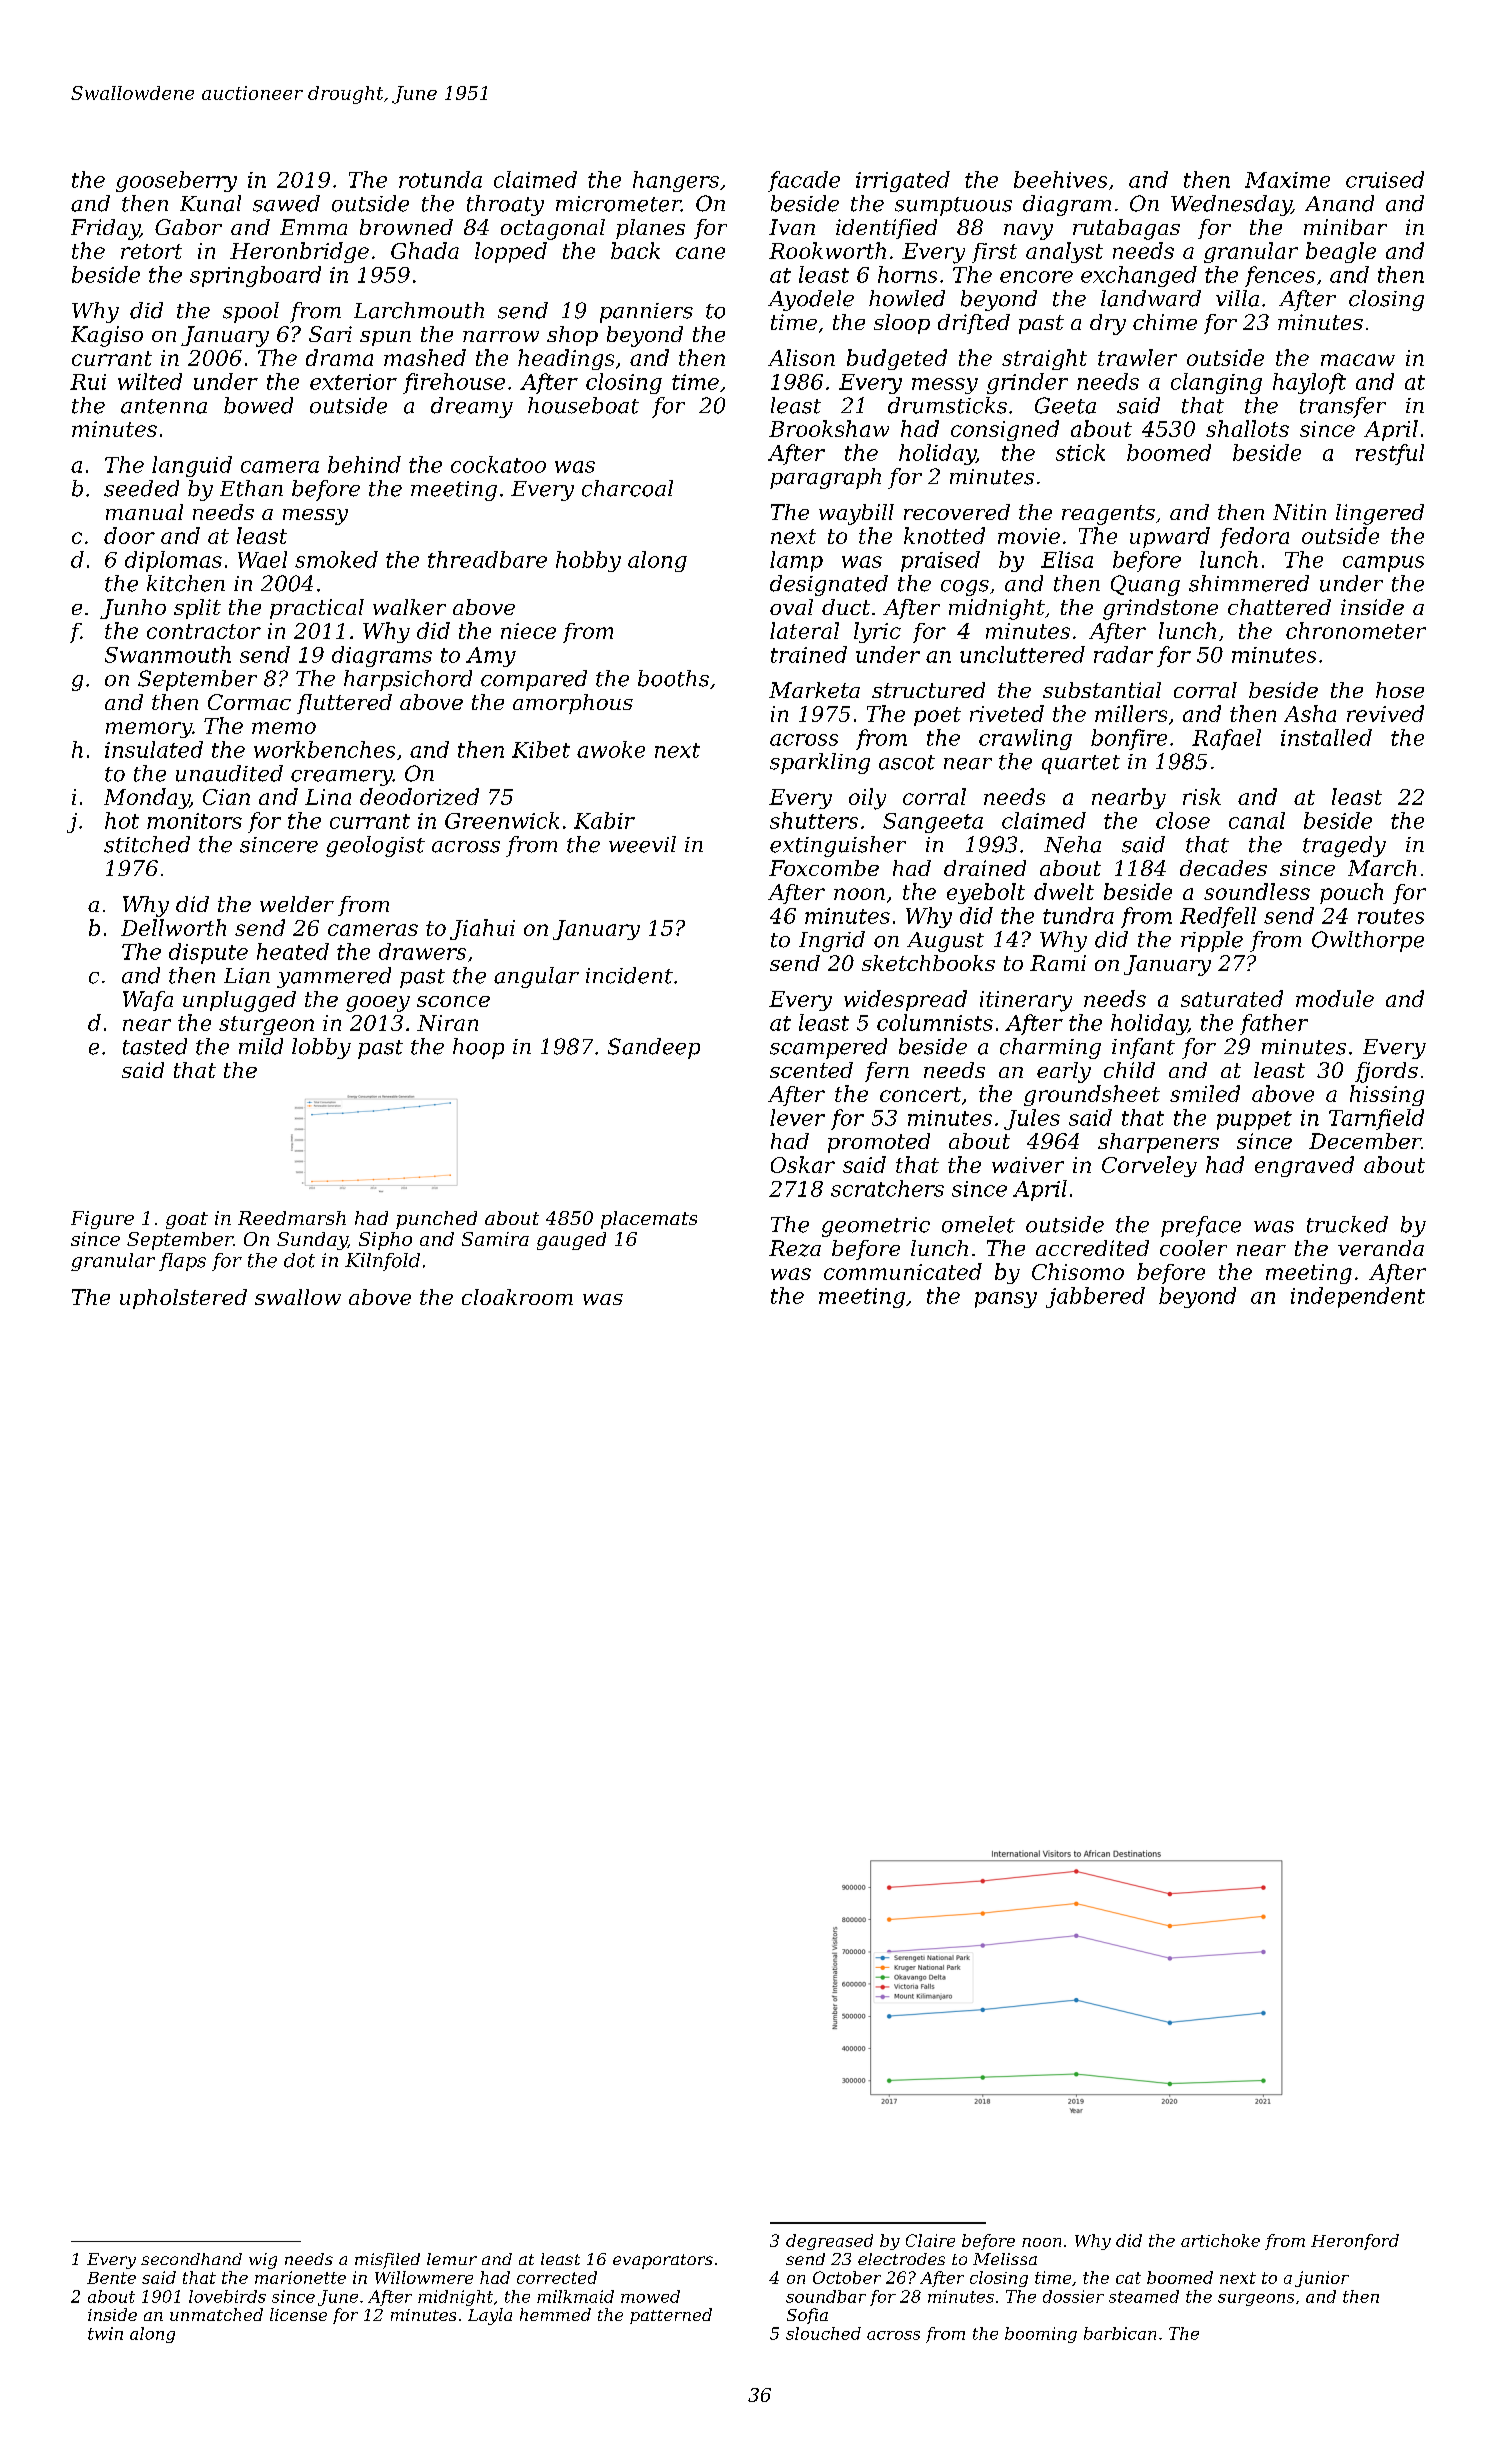 This screenshot has width=1496, height=2464. Describe the element at coordinates (1368, 941) in the screenshot. I see `Owlthorpe` at that location.
